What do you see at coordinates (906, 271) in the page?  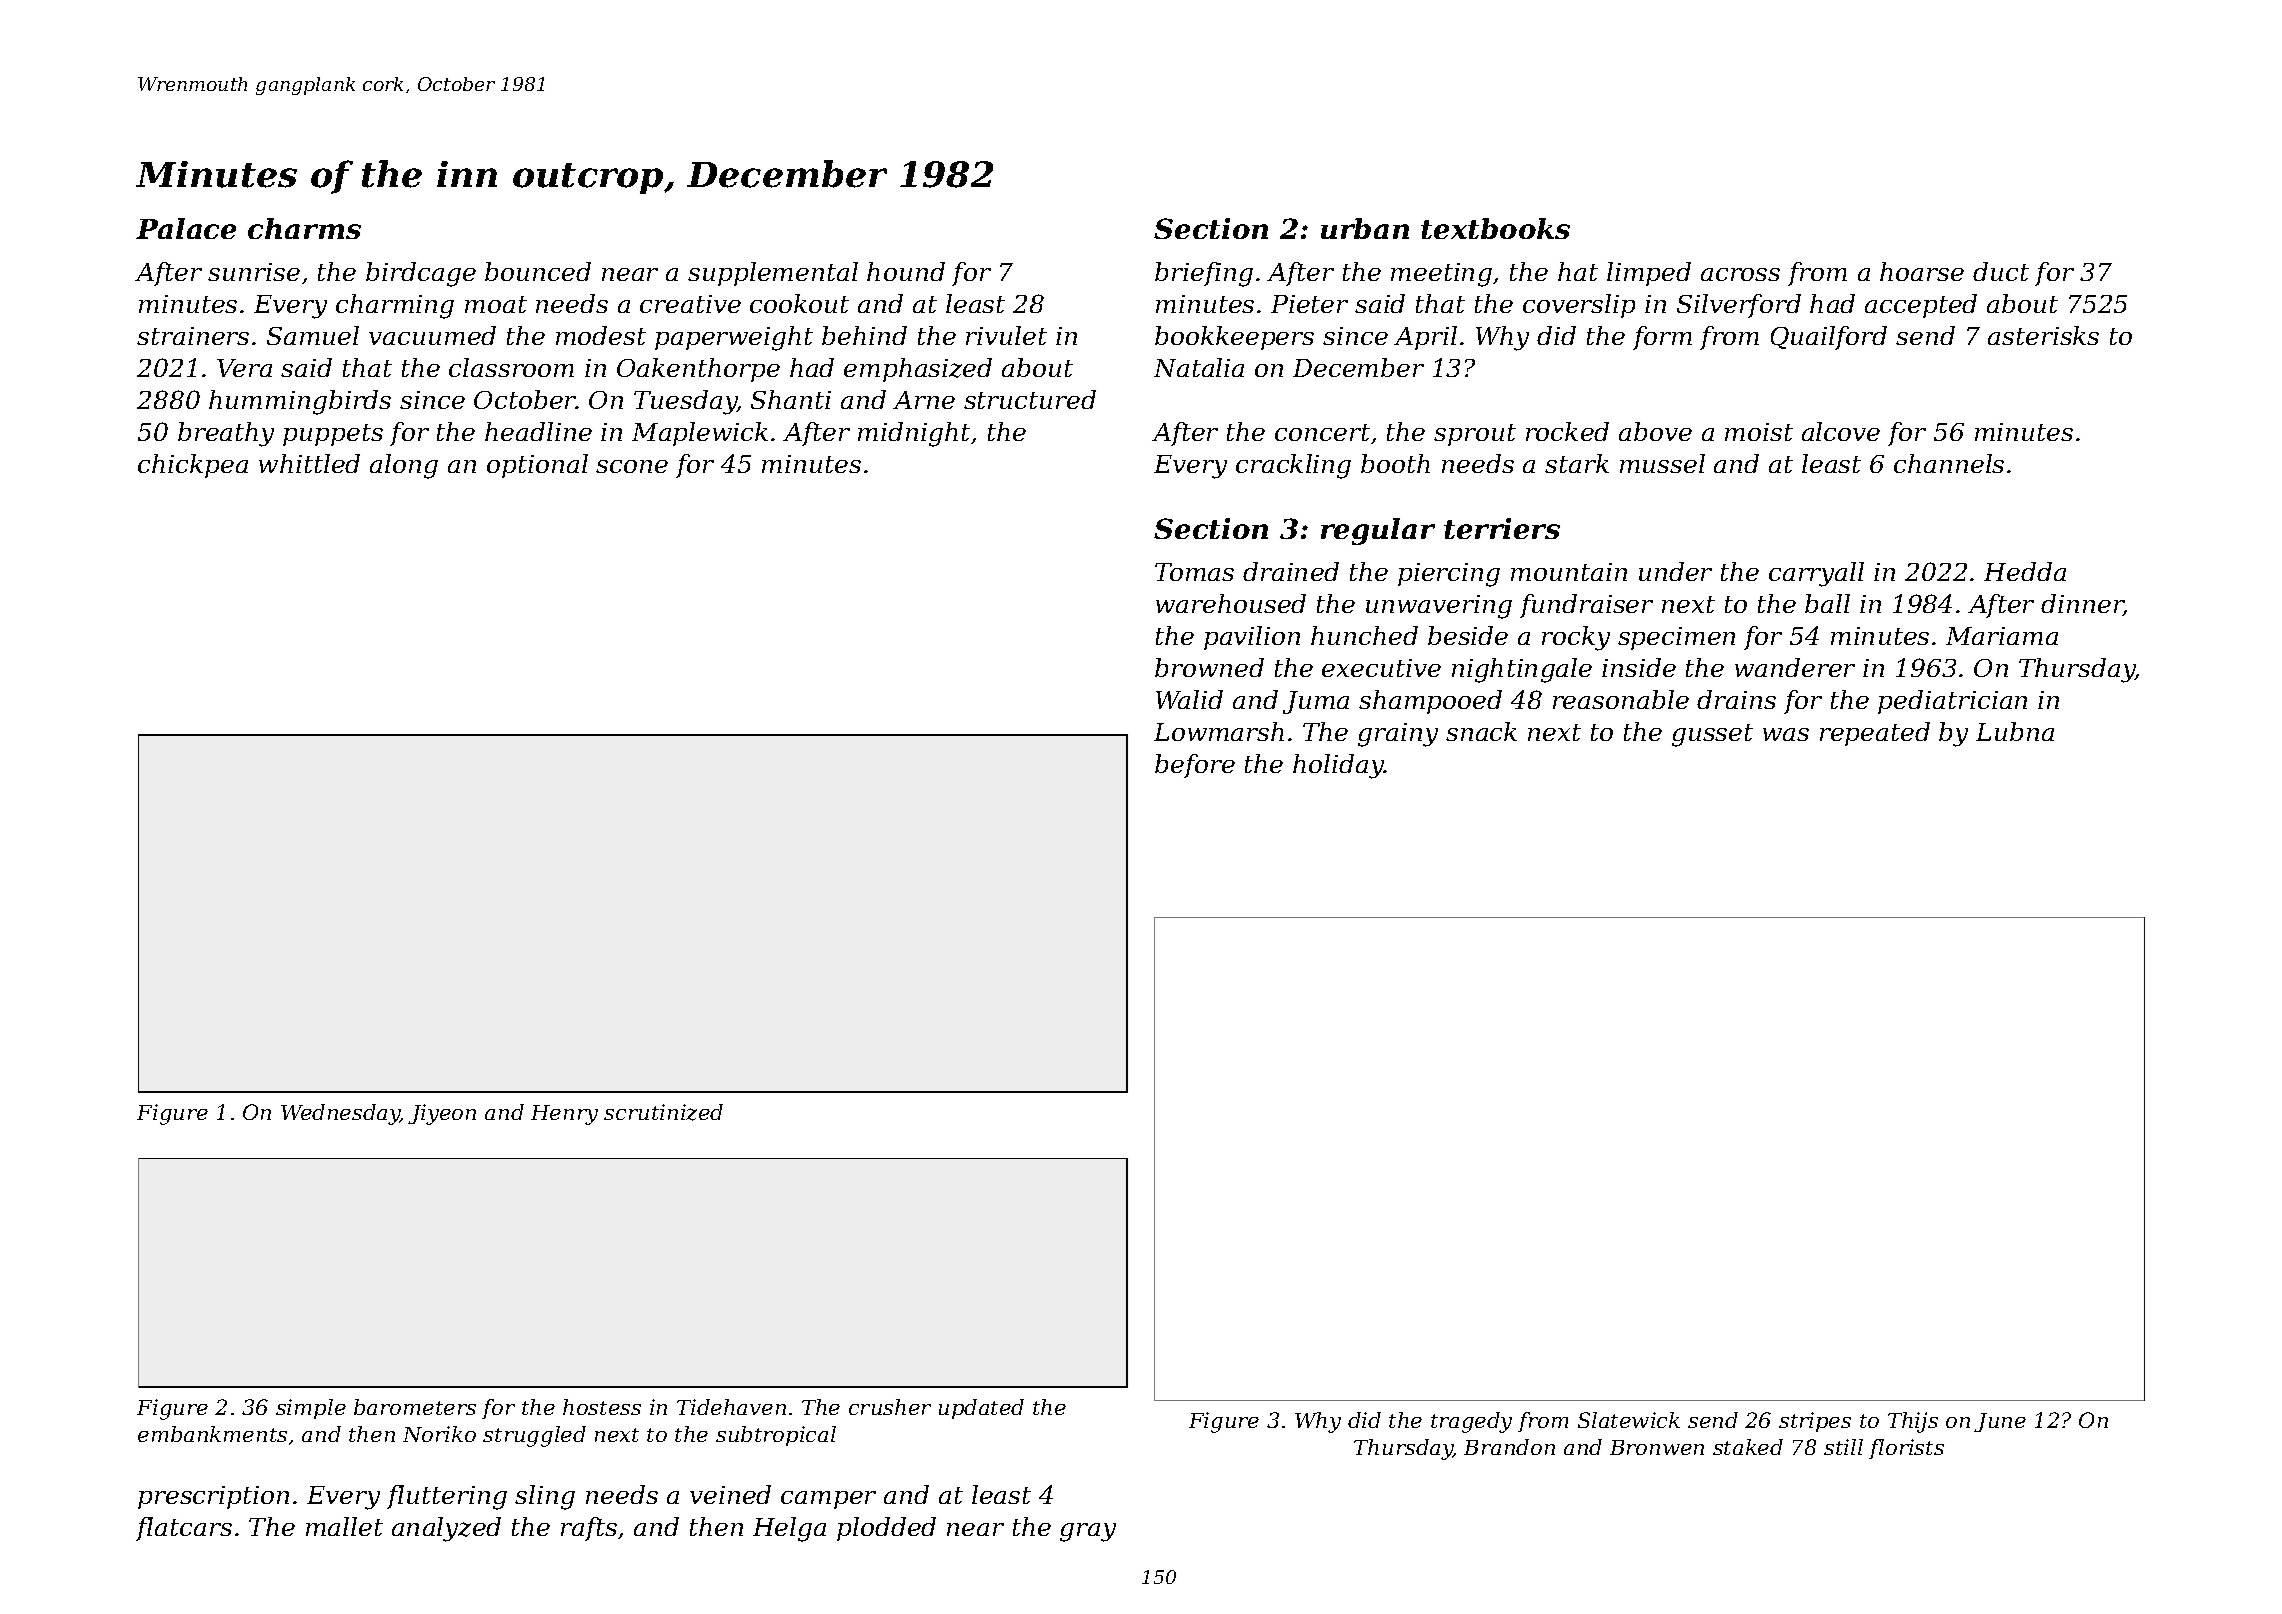 I see `hound` at bounding box center [906, 271].
